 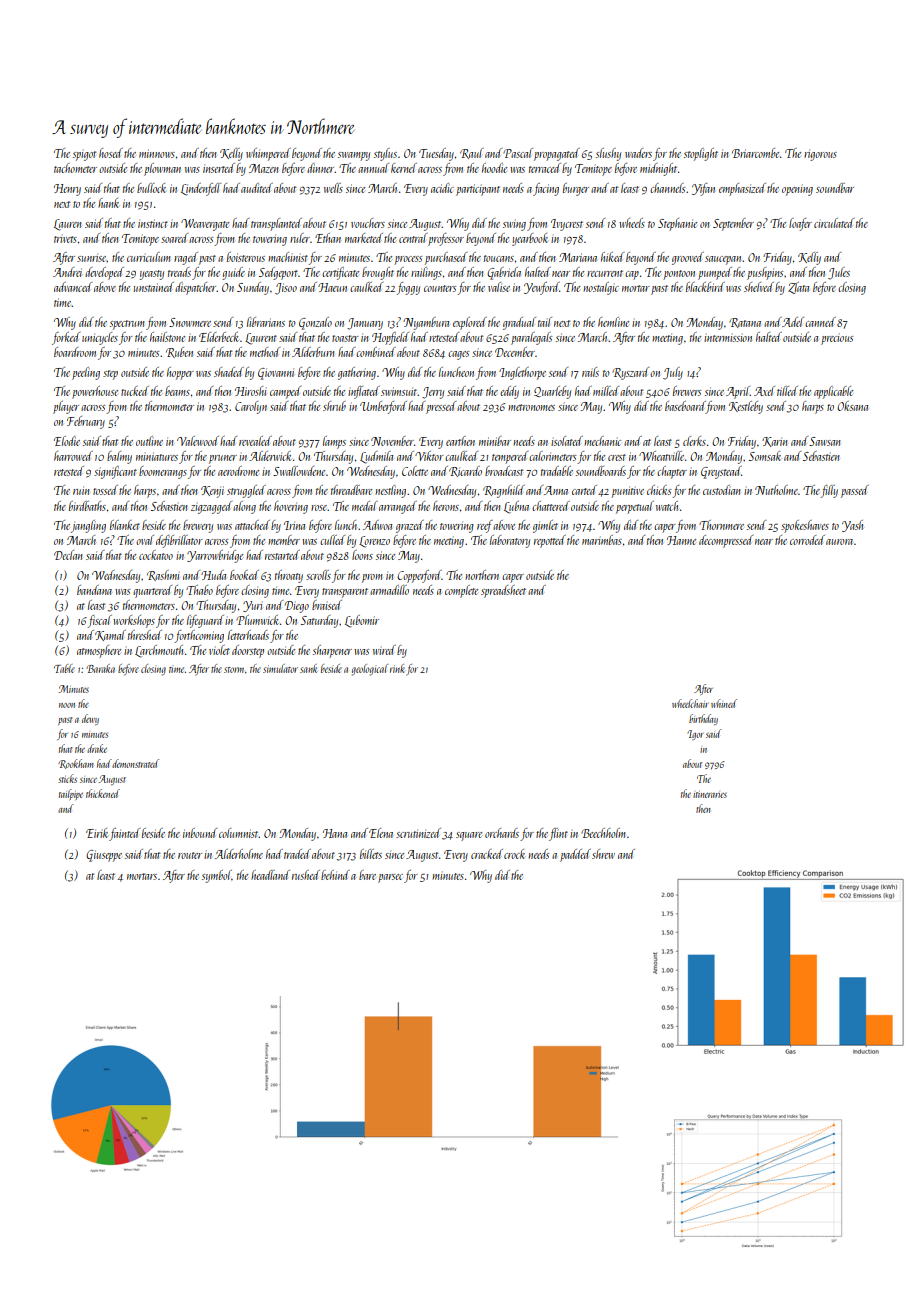 I want to click on Briarcombe, so click(x=755, y=153).
